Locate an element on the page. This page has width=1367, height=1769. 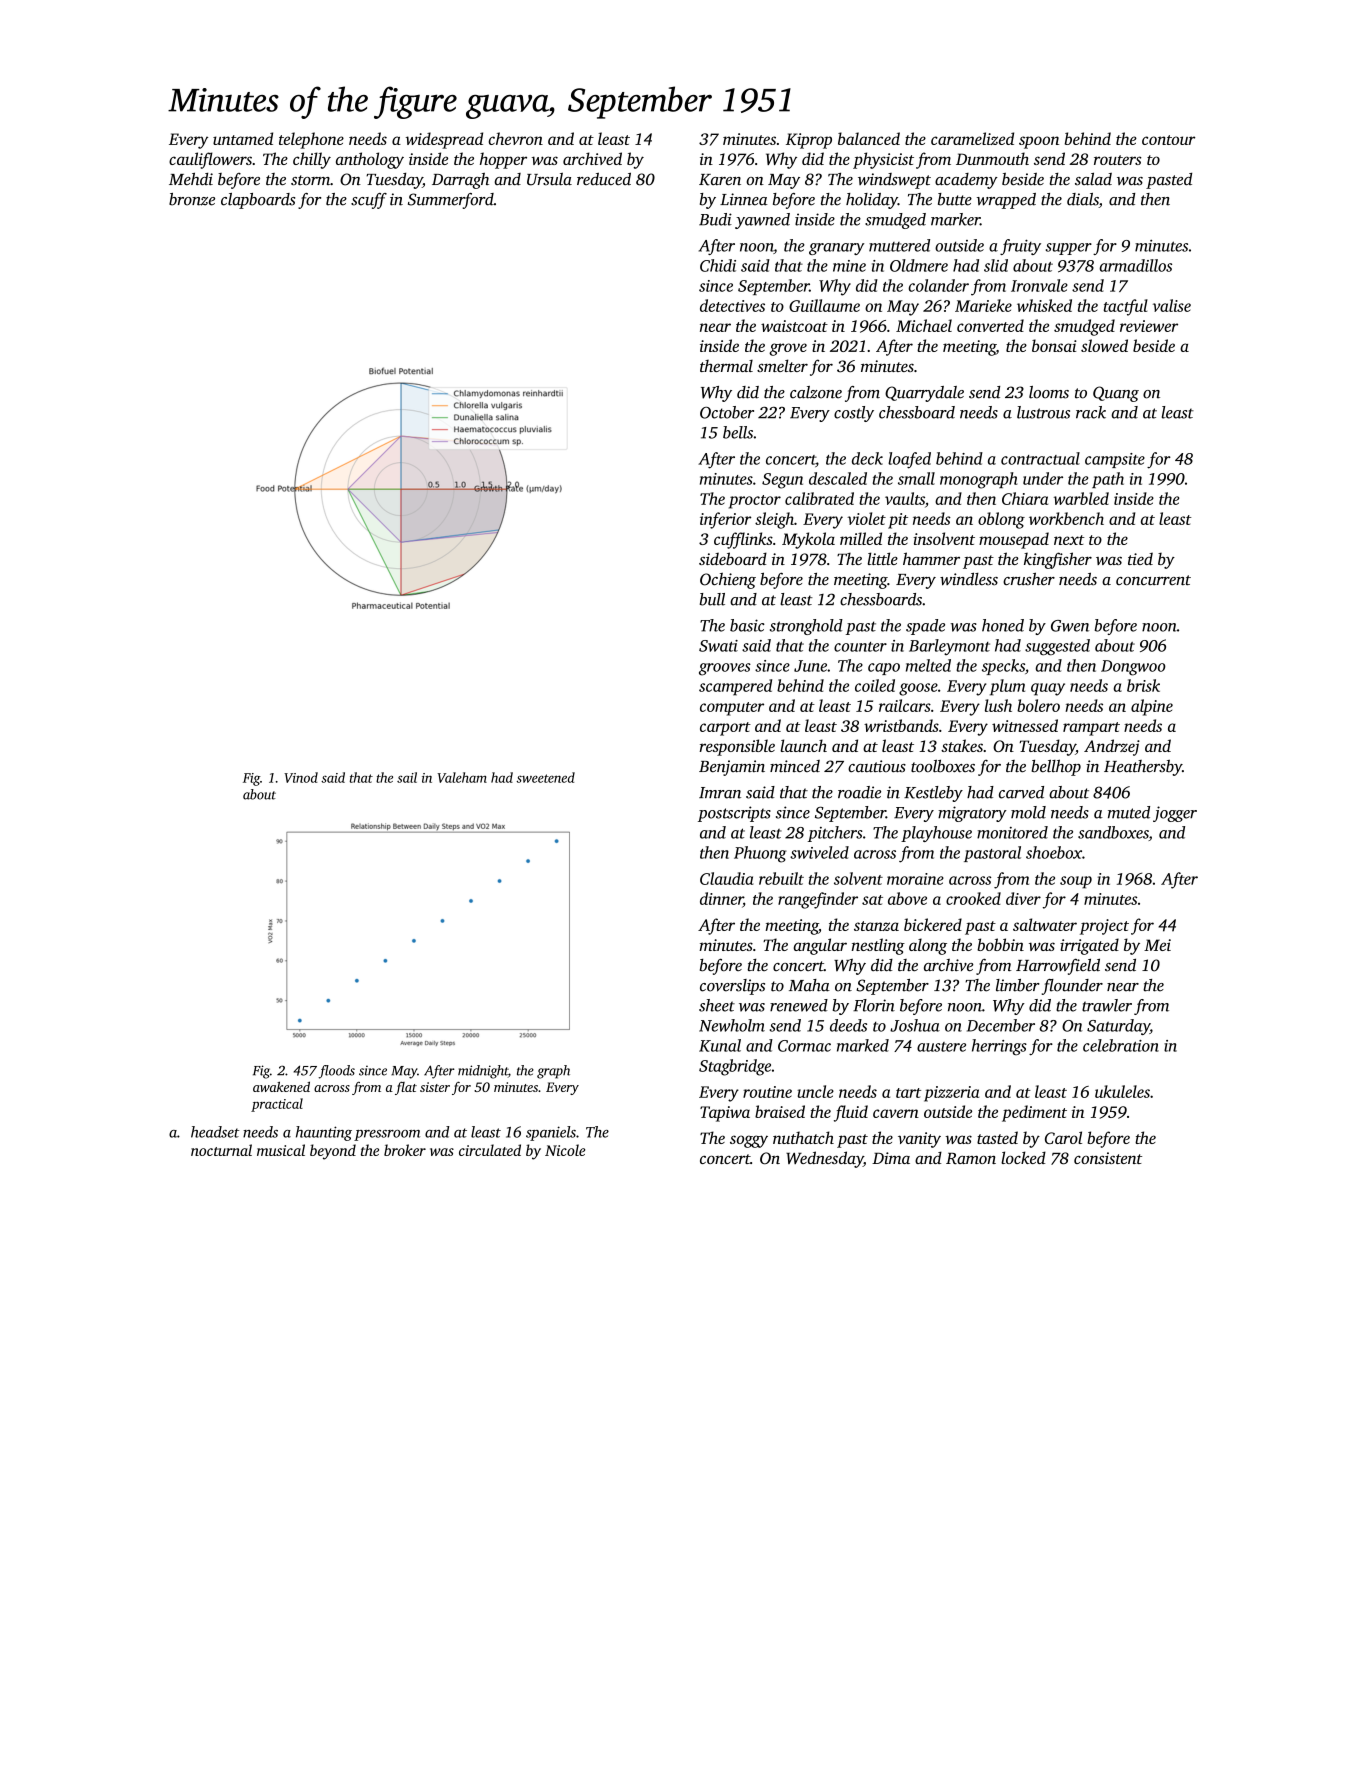
monitored is located at coordinates (1012, 832).
